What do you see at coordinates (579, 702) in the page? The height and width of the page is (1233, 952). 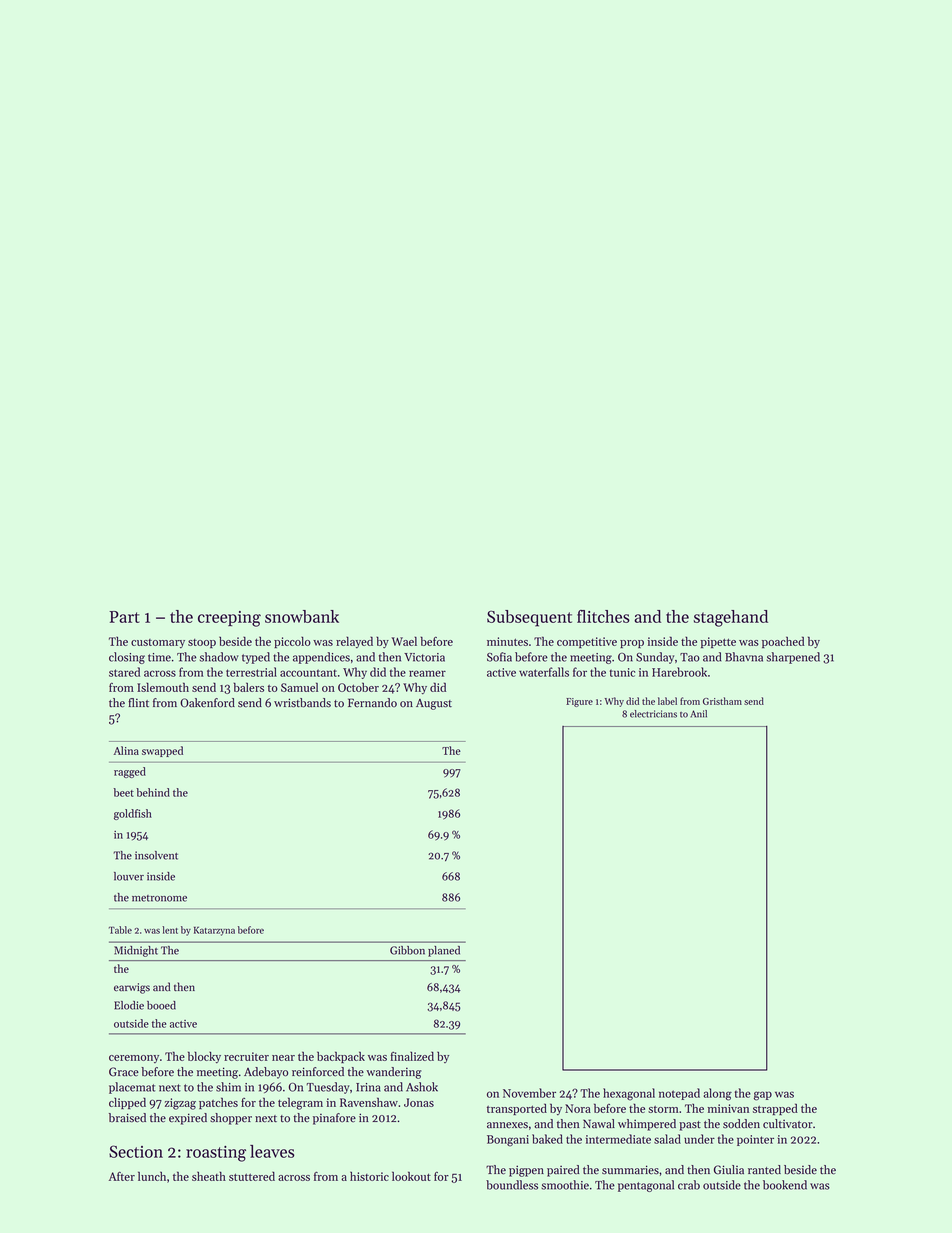 I see `Figure` at bounding box center [579, 702].
